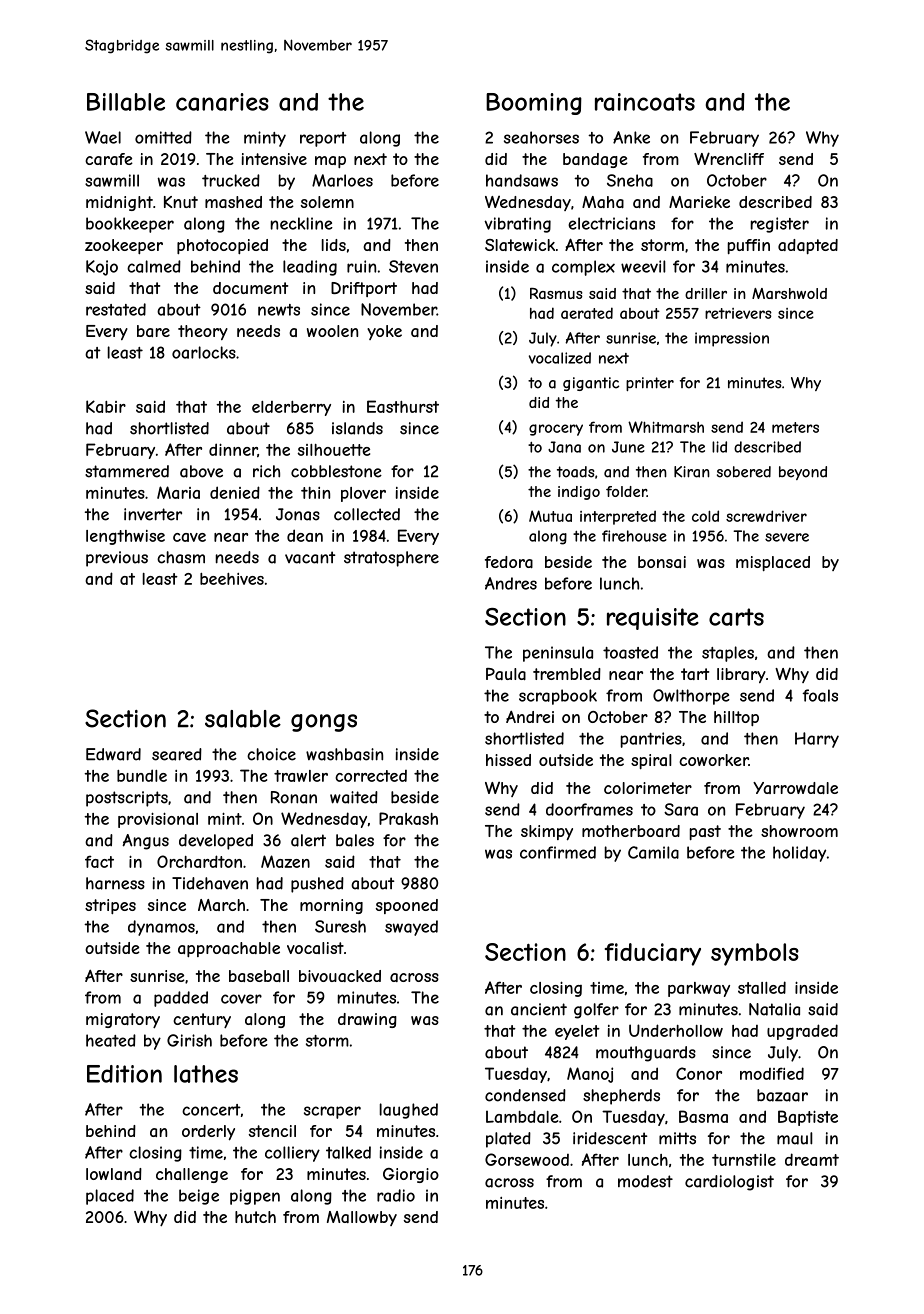 This document has height=1314, width=924. I want to click on impression, so click(732, 339).
